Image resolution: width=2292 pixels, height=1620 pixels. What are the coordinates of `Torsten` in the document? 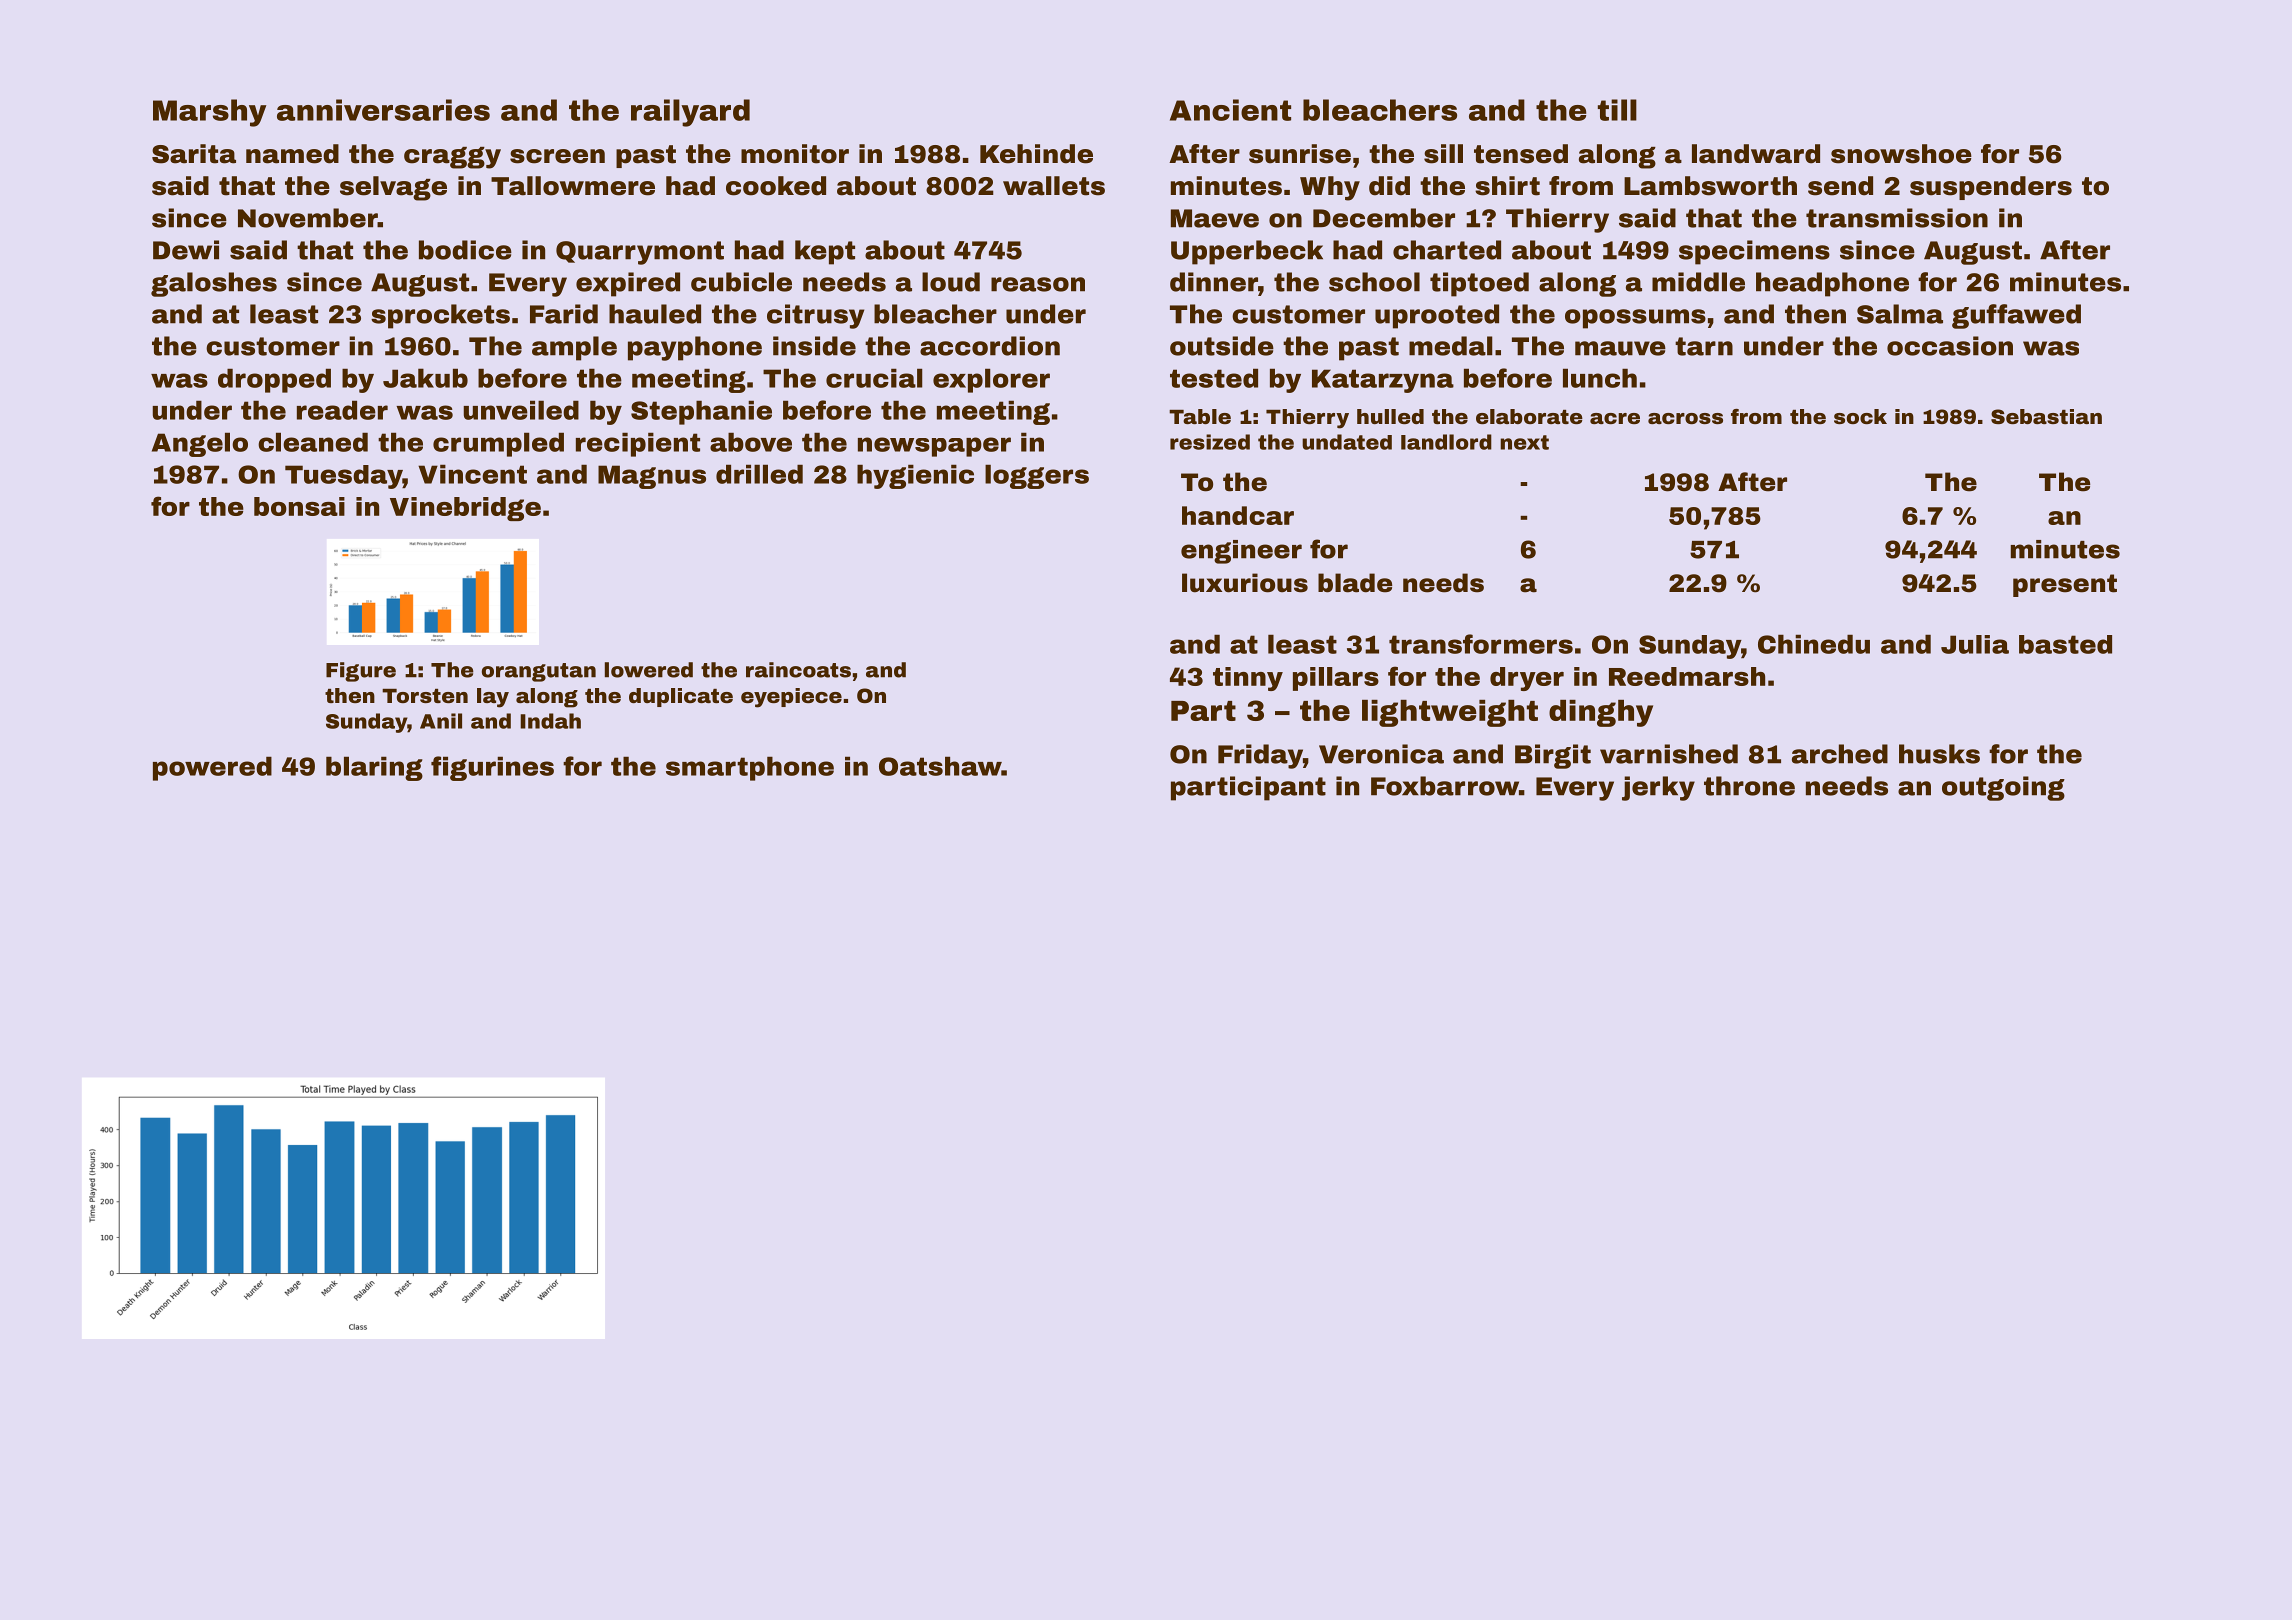 It's located at (425, 696).
